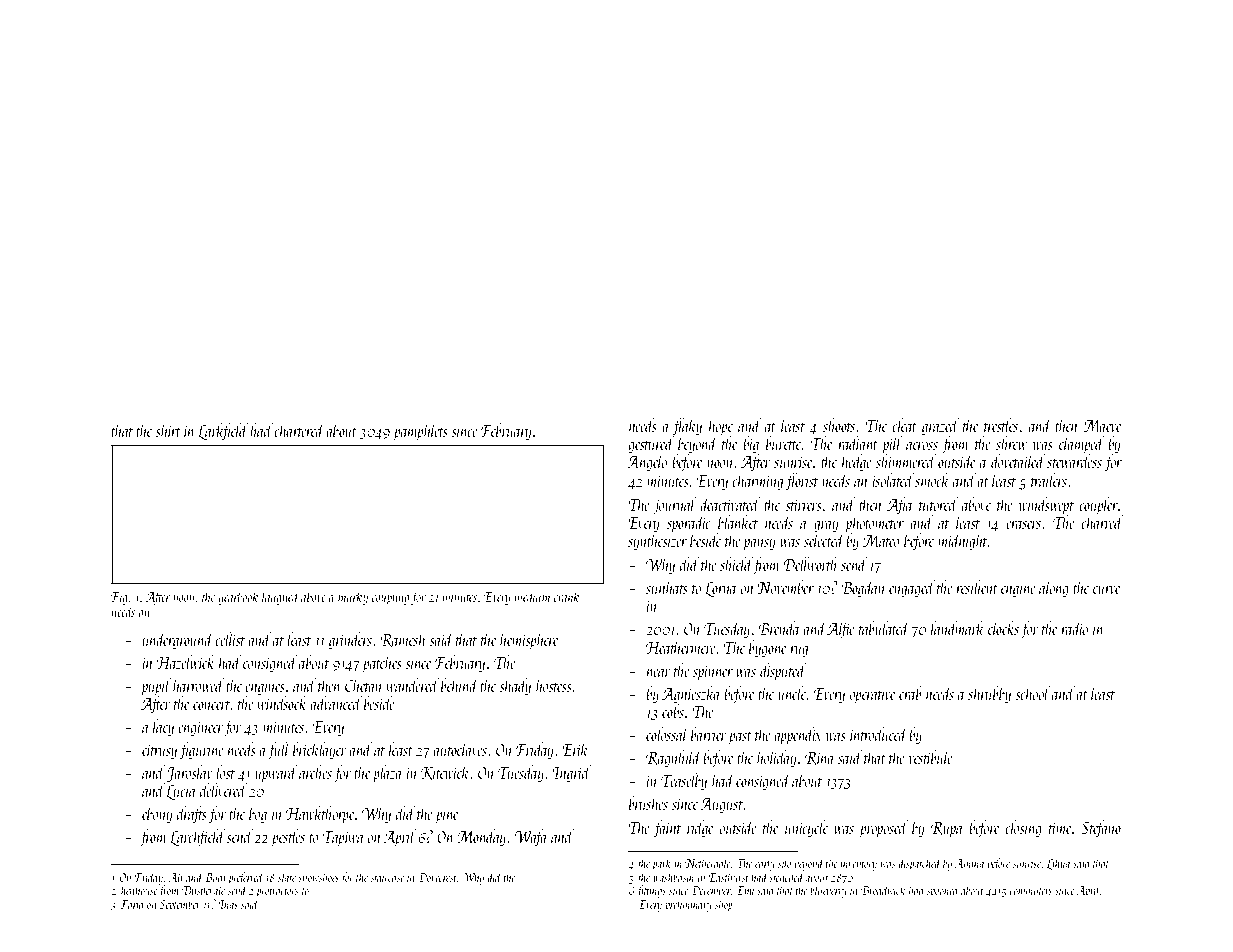 This screenshot has height=952, width=1233. I want to click on preliminary, so click(688, 905).
